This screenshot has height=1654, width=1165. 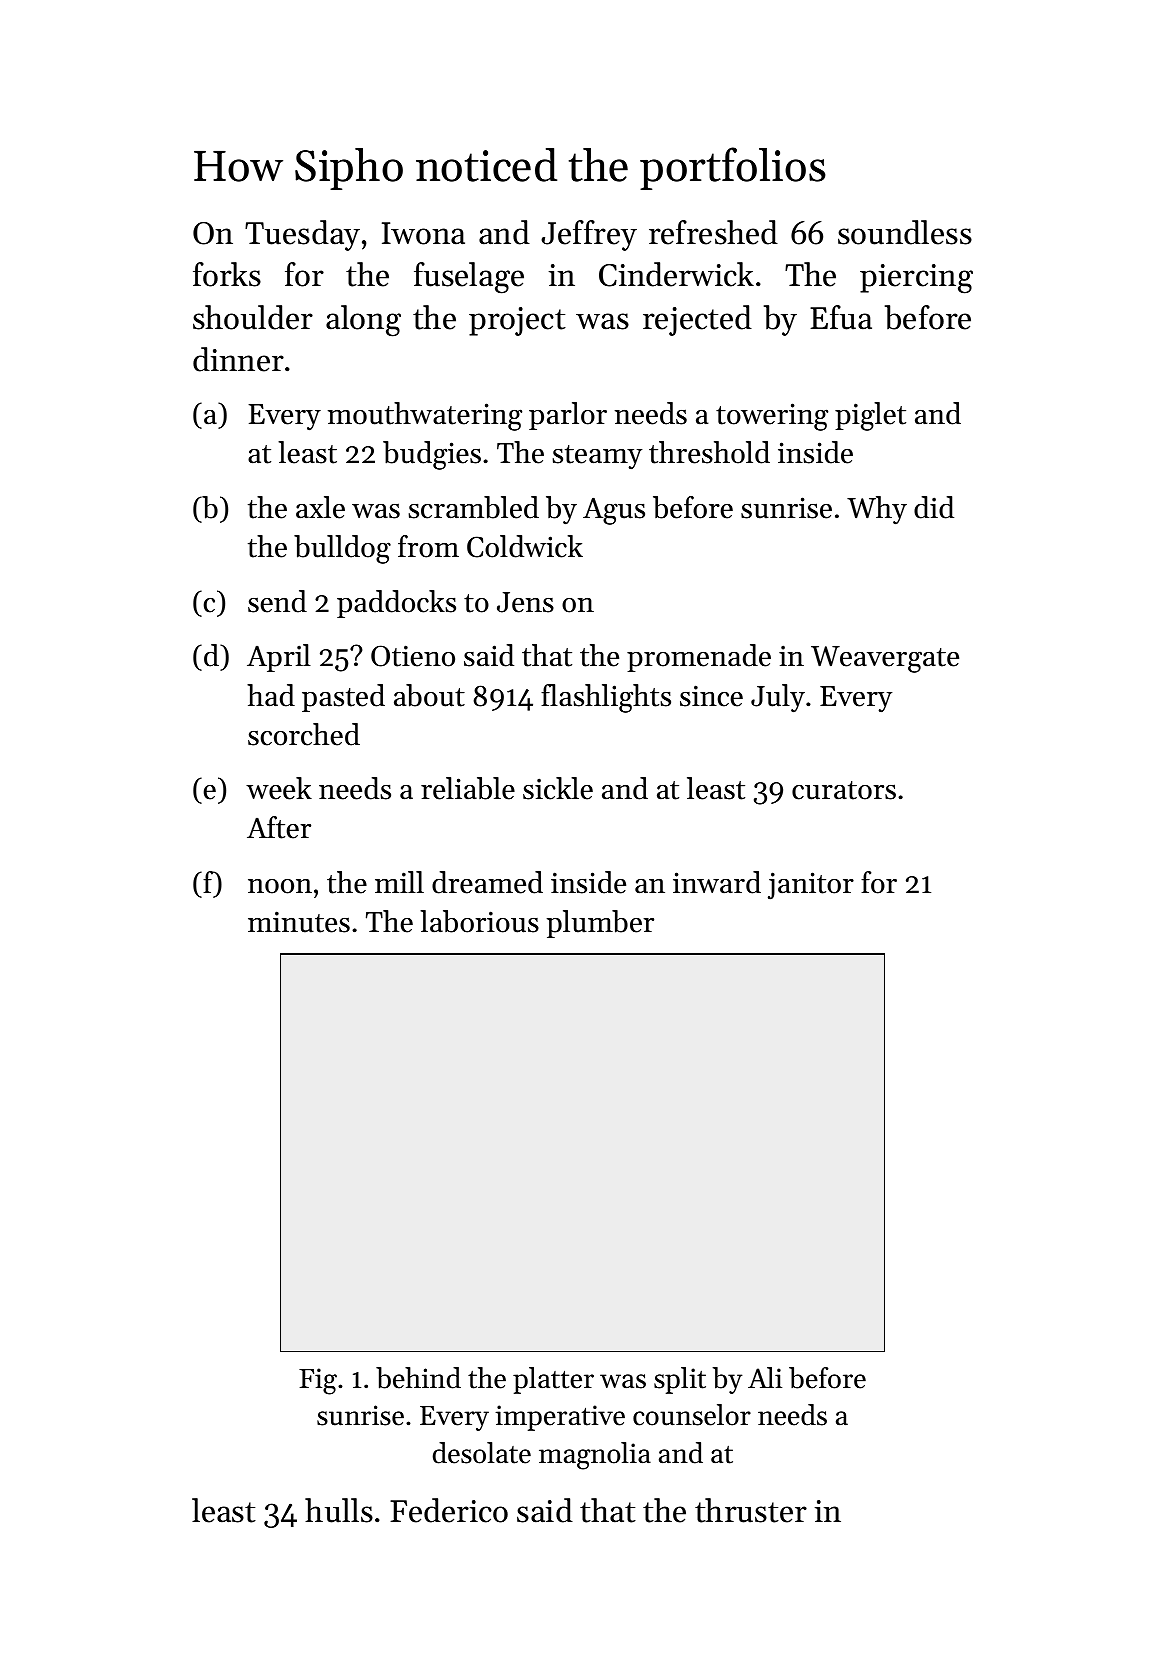 I want to click on minutes, so click(x=299, y=922).
